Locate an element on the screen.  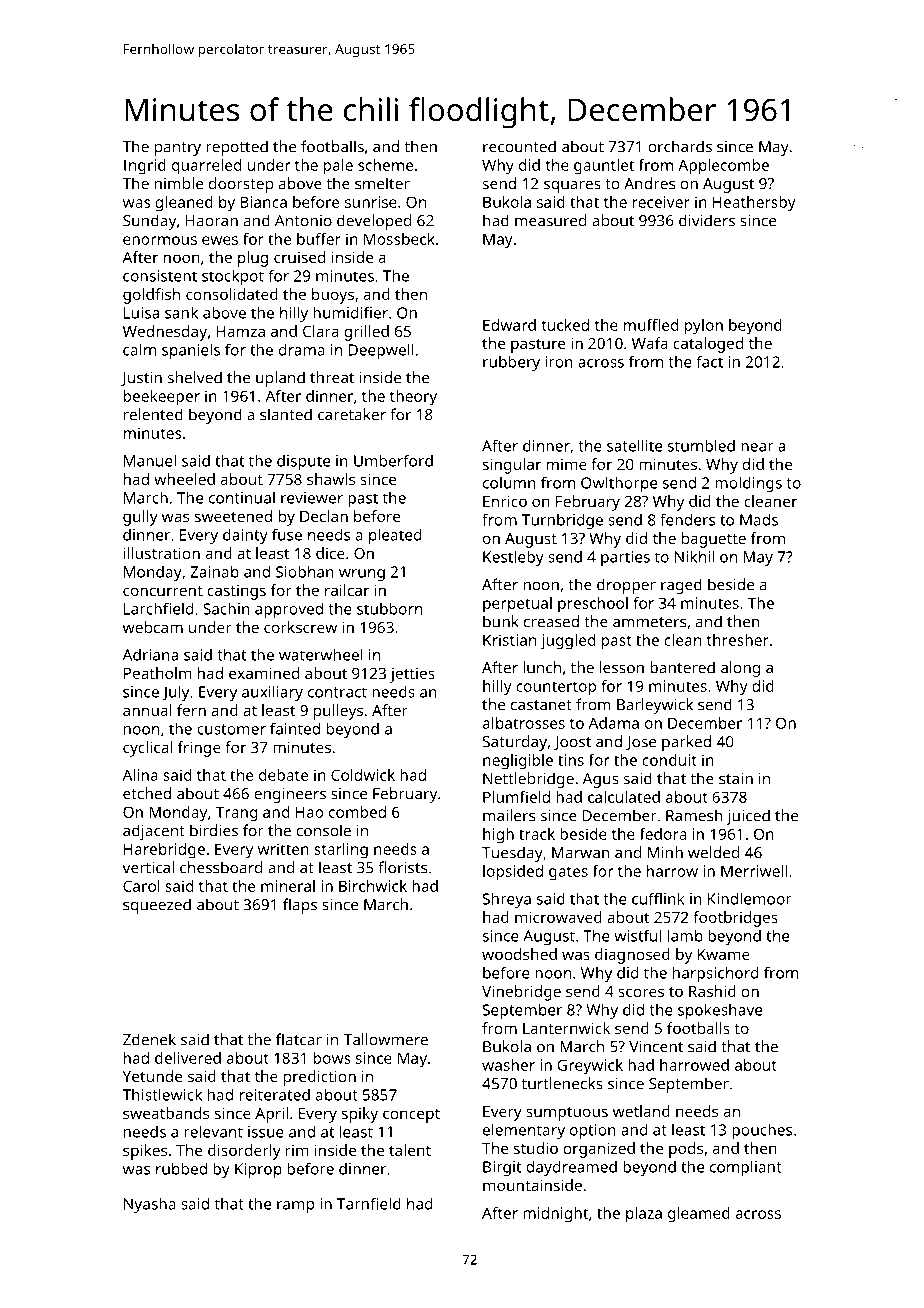
cyclical is located at coordinates (147, 749).
